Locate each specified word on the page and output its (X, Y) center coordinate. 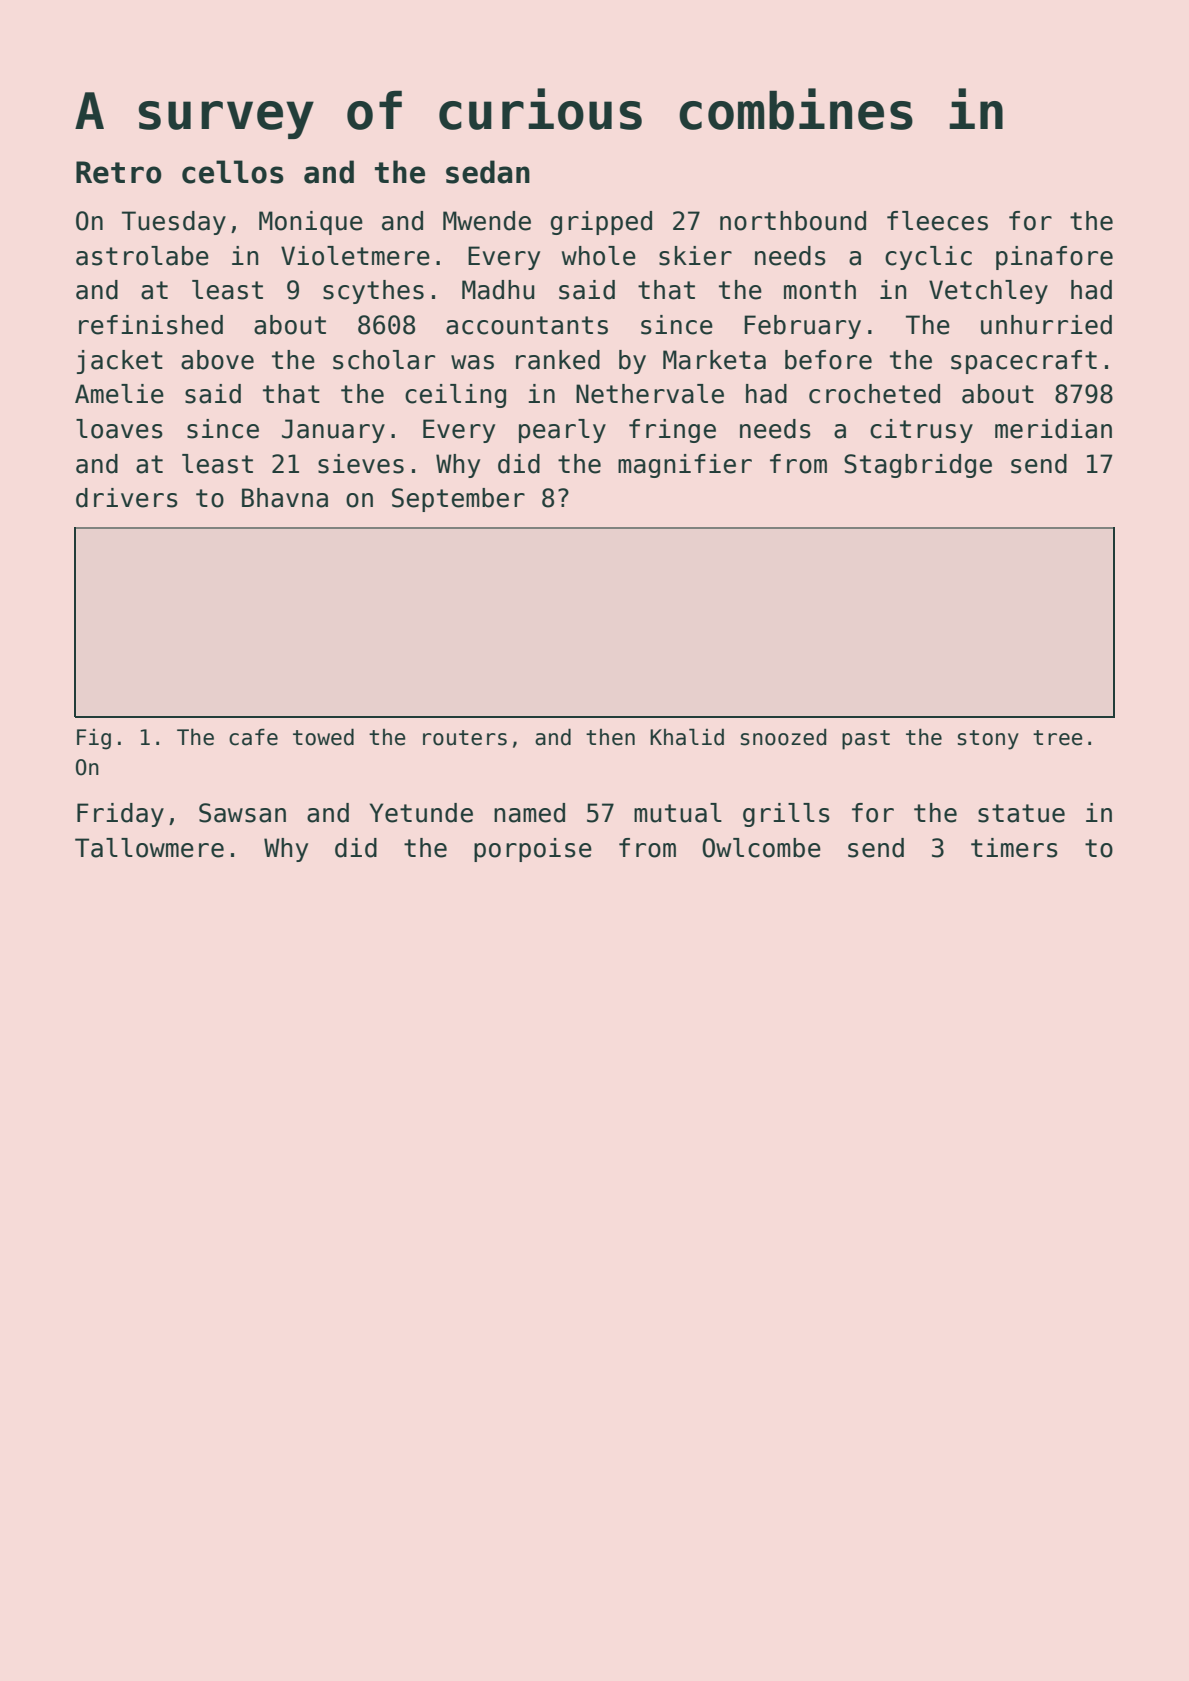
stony (988, 740)
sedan (488, 172)
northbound (793, 221)
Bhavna (285, 498)
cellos (233, 172)
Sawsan (242, 813)
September (458, 500)
